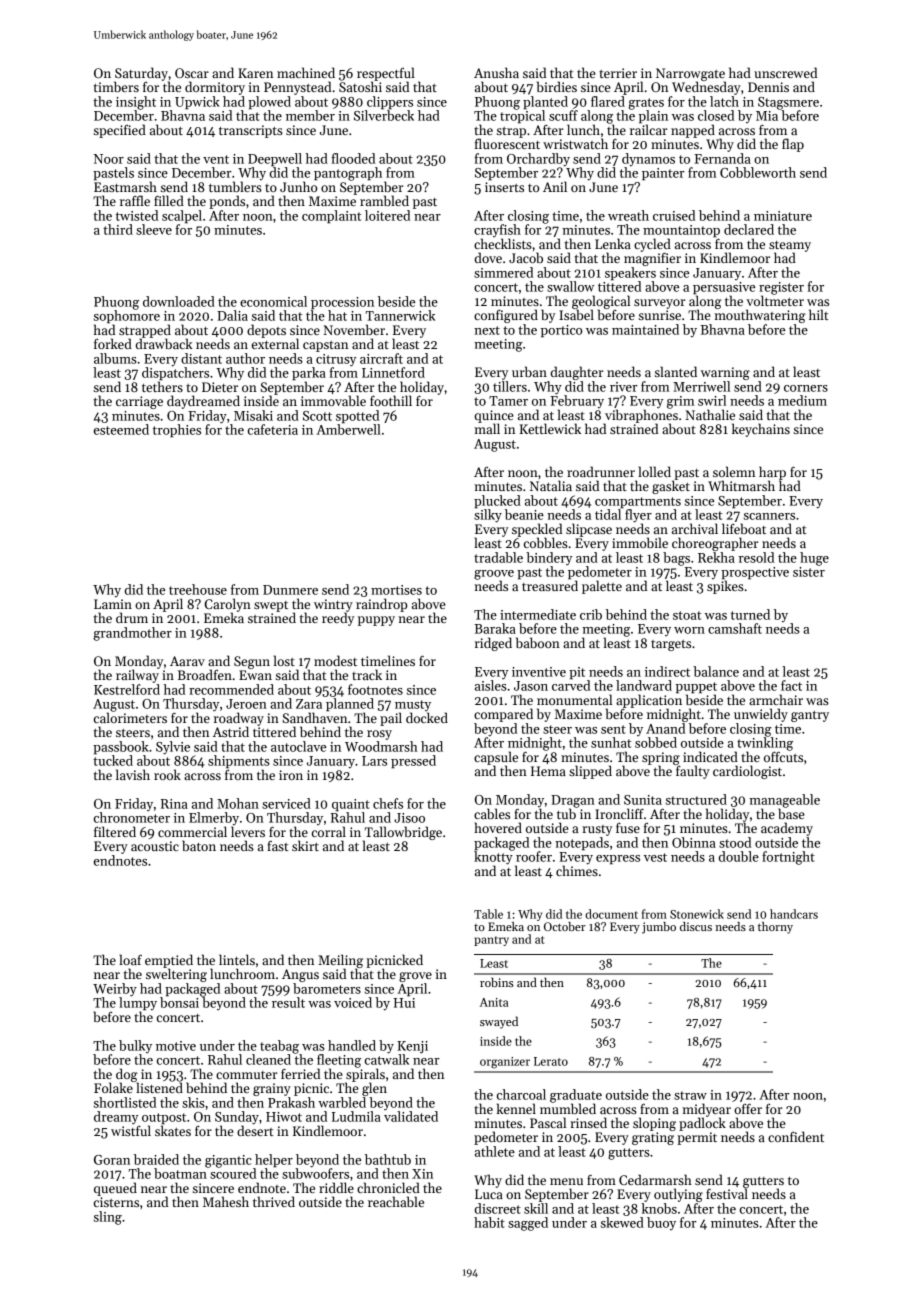  I want to click on rambled, so click(384, 200).
